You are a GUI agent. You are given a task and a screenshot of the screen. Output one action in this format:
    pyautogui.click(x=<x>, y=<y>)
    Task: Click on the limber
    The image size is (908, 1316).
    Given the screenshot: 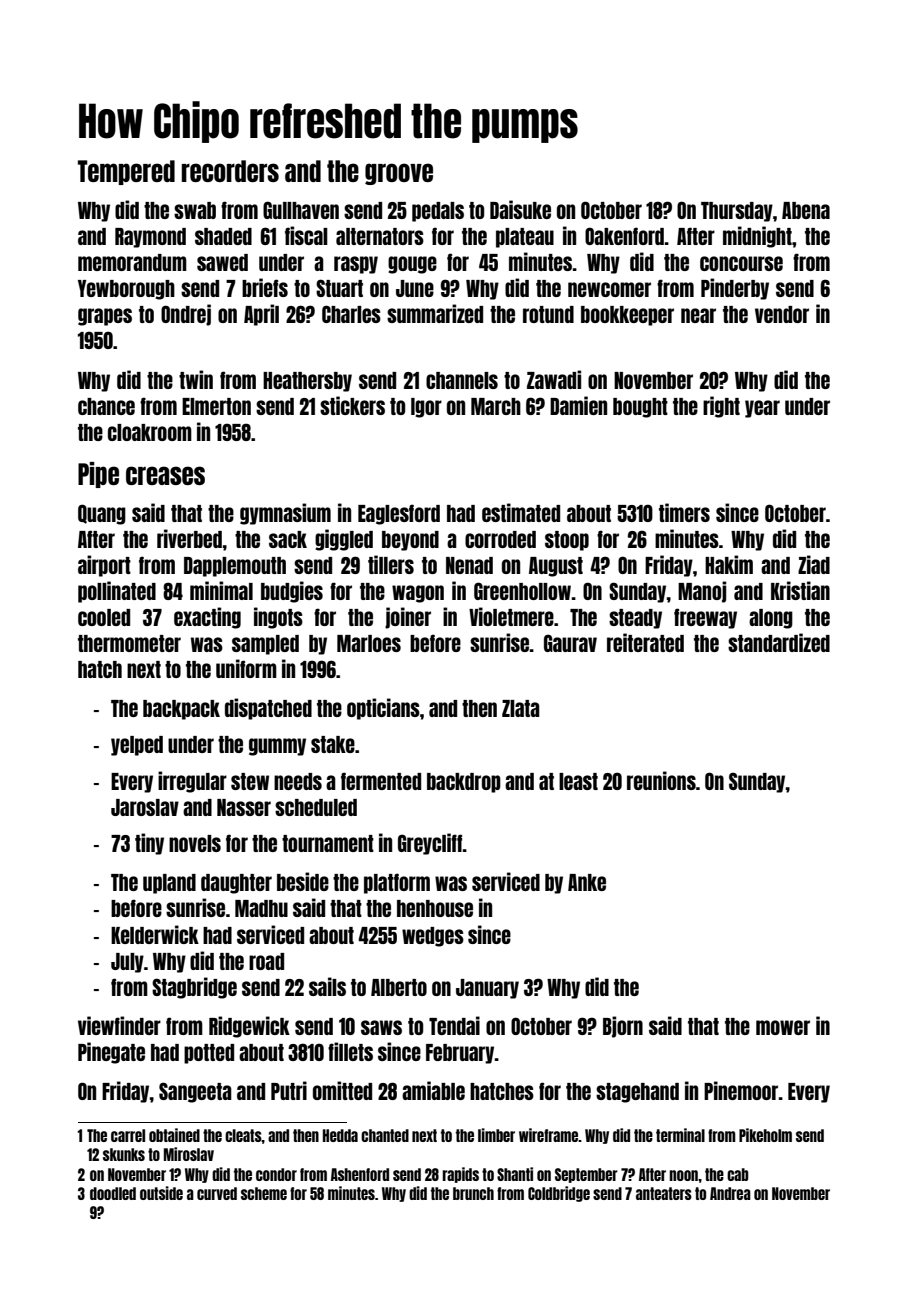 What is the action you would take?
    pyautogui.click(x=496, y=1135)
